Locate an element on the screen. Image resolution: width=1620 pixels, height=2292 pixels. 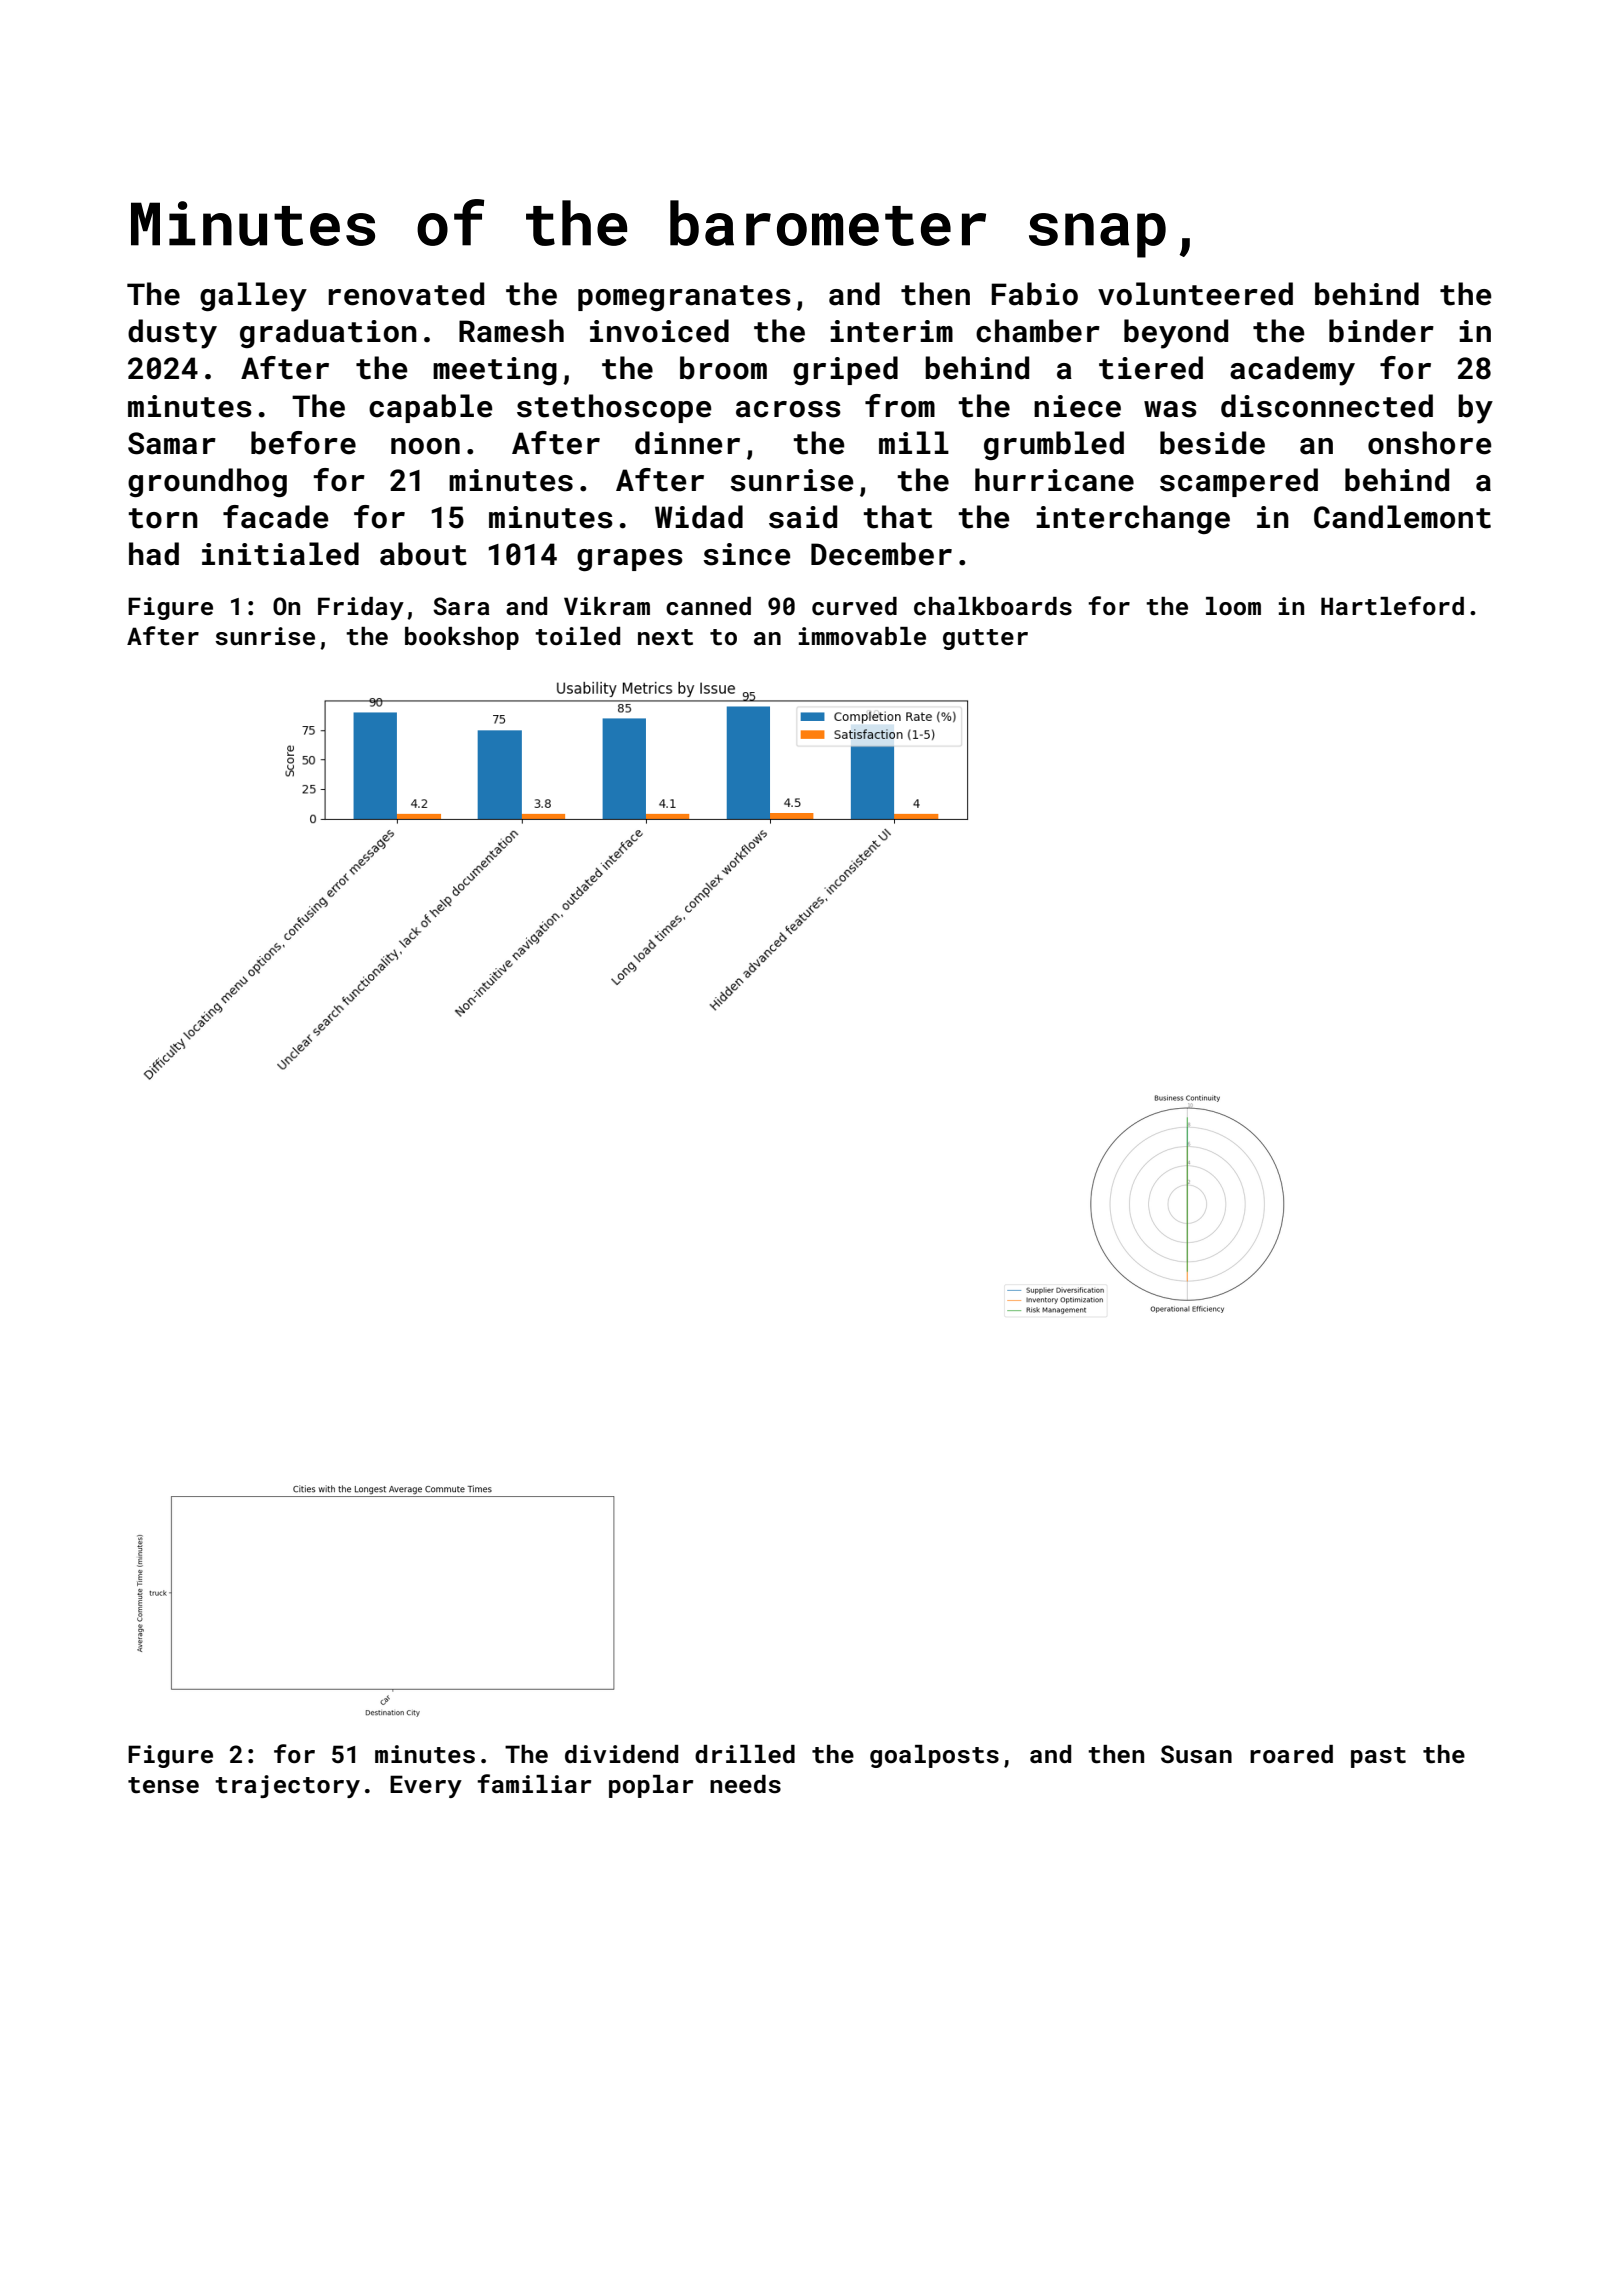
trajectory is located at coordinates (287, 1786).
